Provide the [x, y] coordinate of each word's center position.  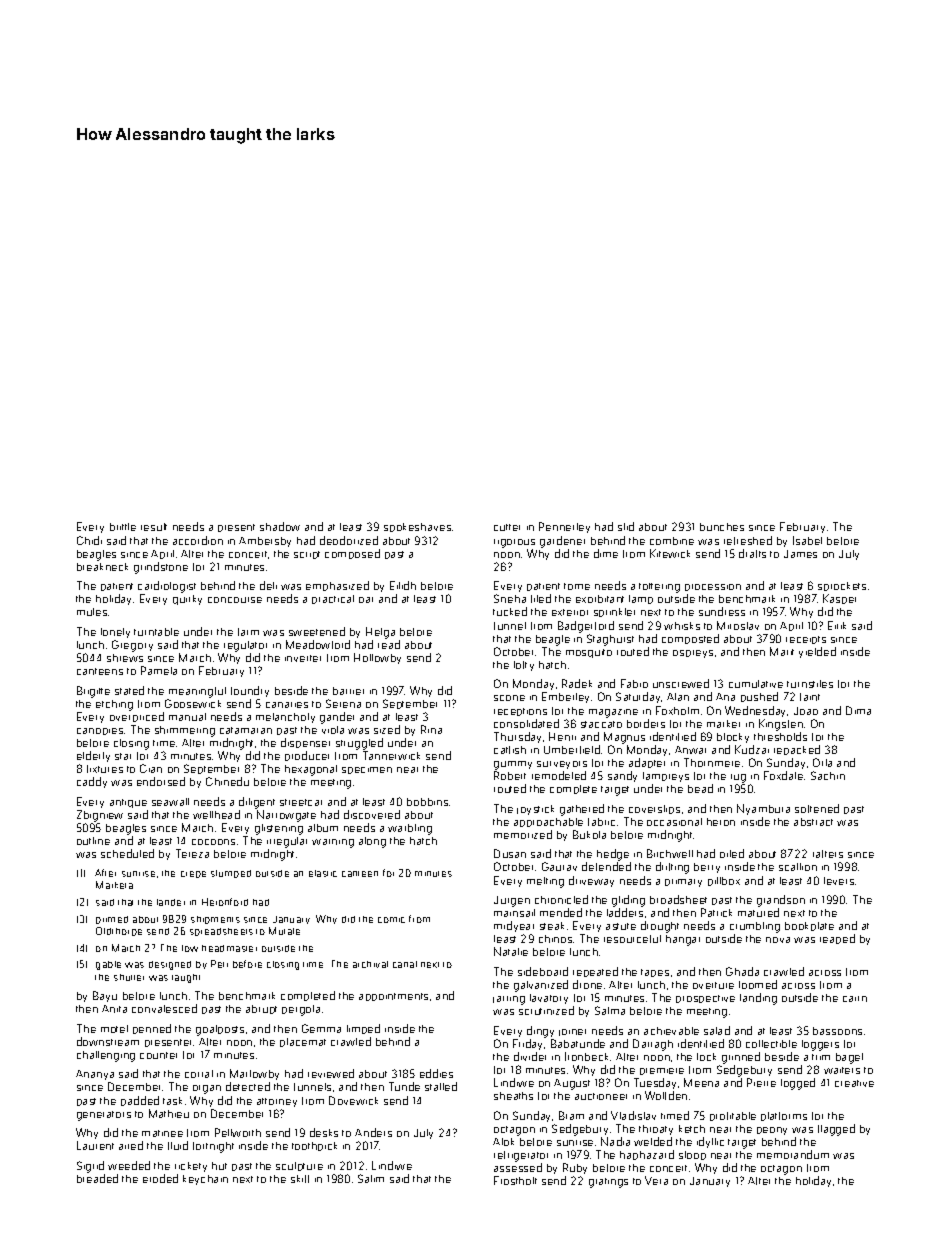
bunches [722, 527]
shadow [280, 526]
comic [391, 920]
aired [131, 1145]
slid [626, 526]
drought [660, 927]
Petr [219, 964]
